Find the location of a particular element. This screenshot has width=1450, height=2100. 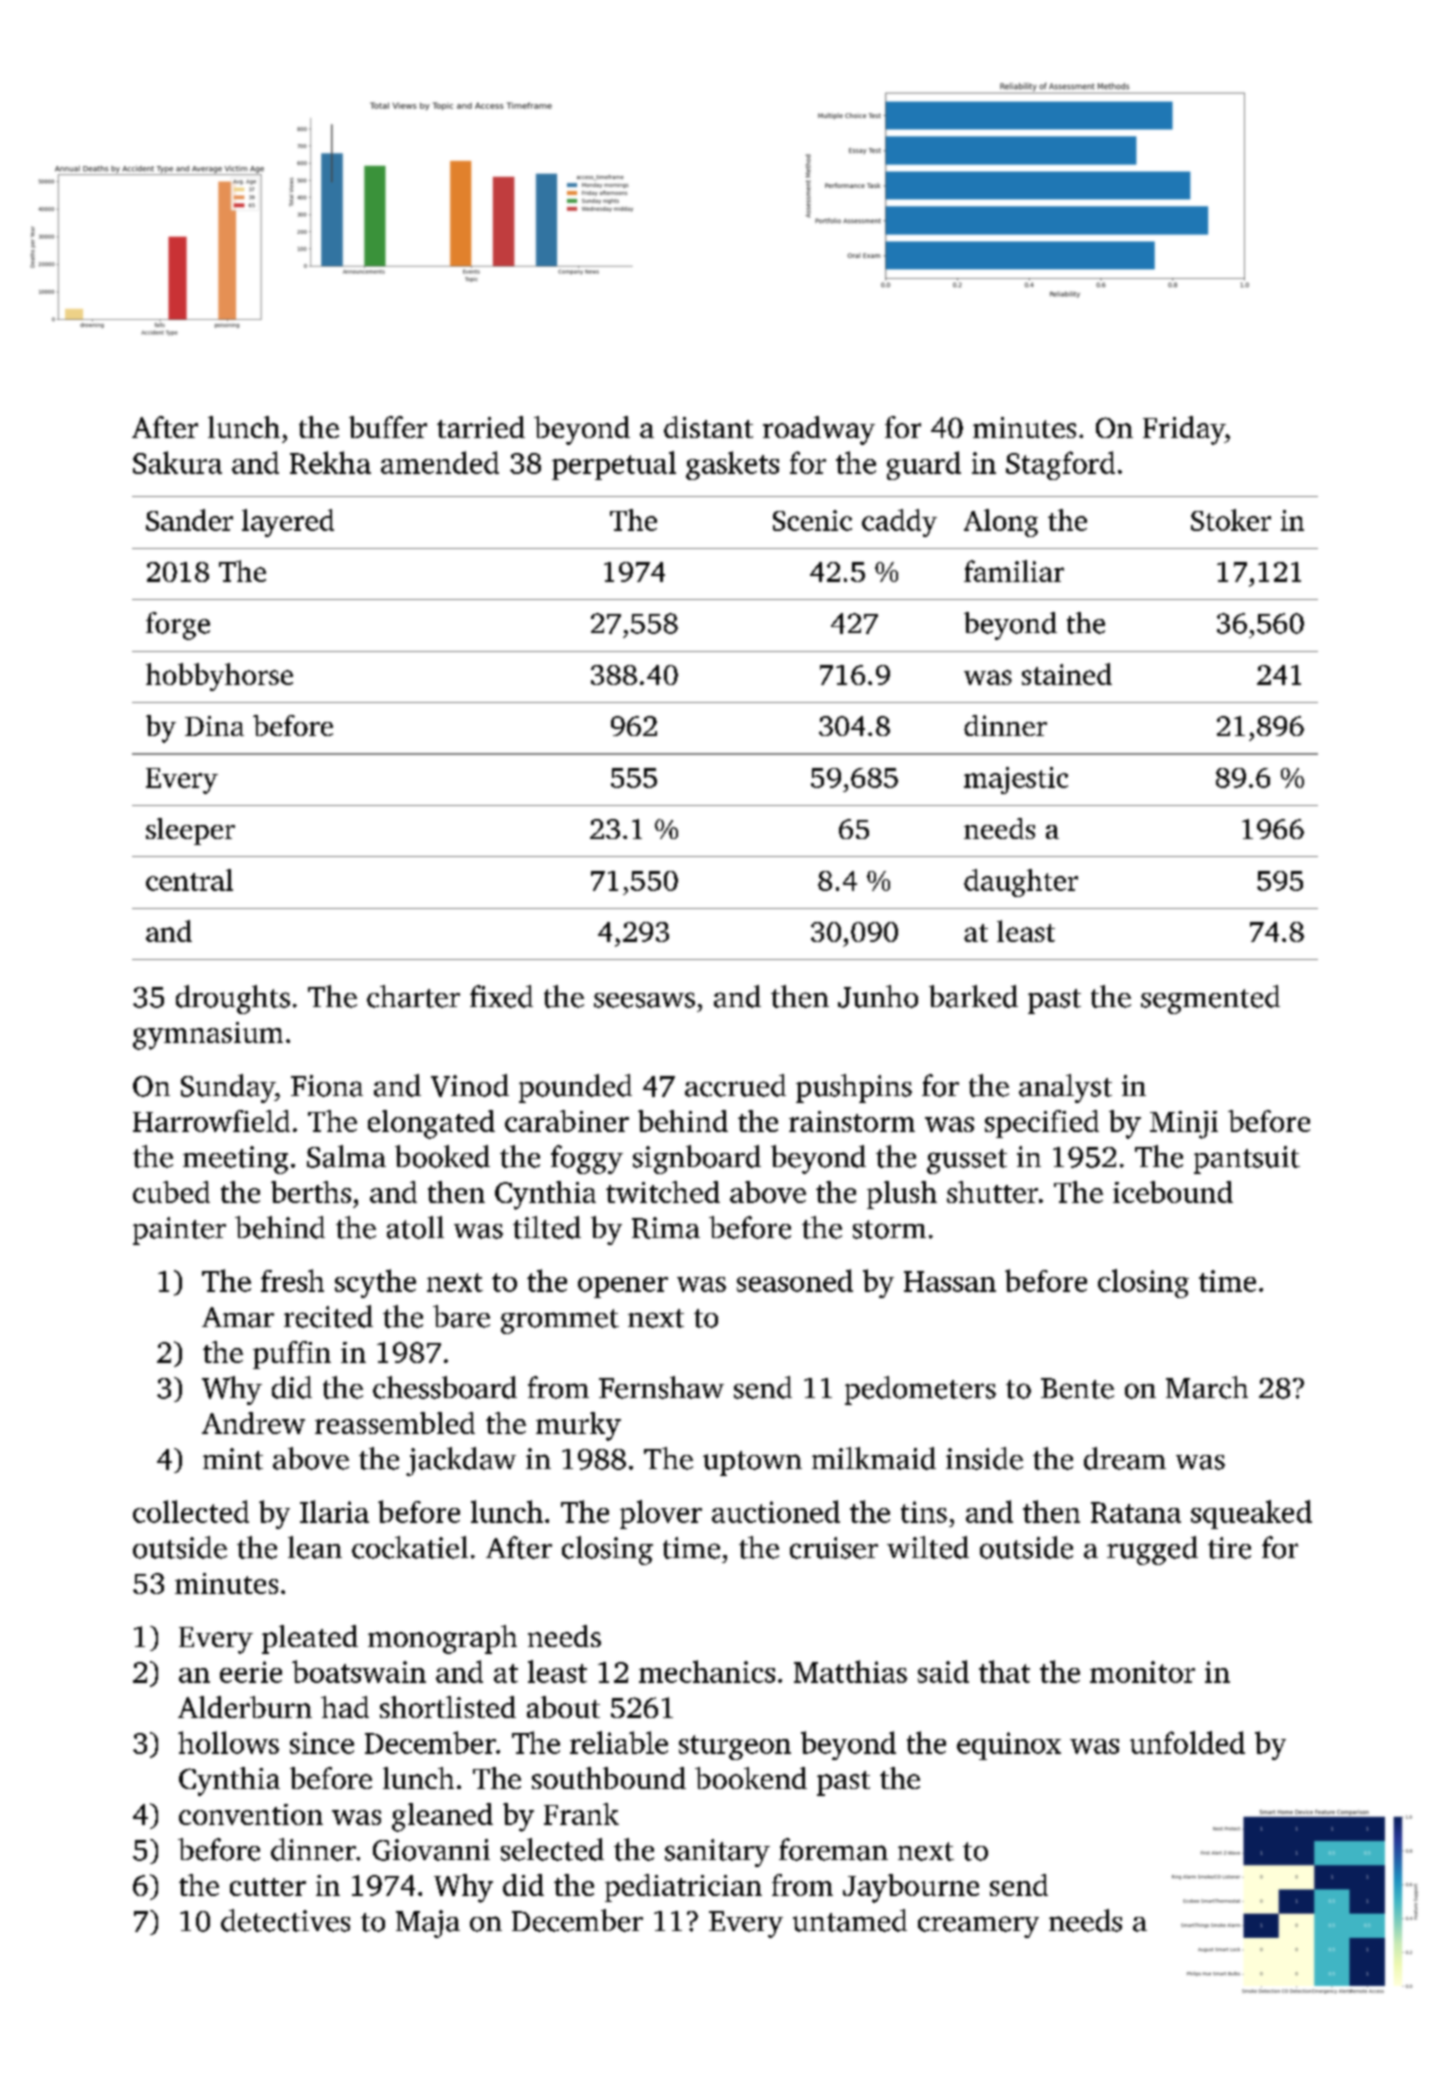

forge is located at coordinates (178, 626).
